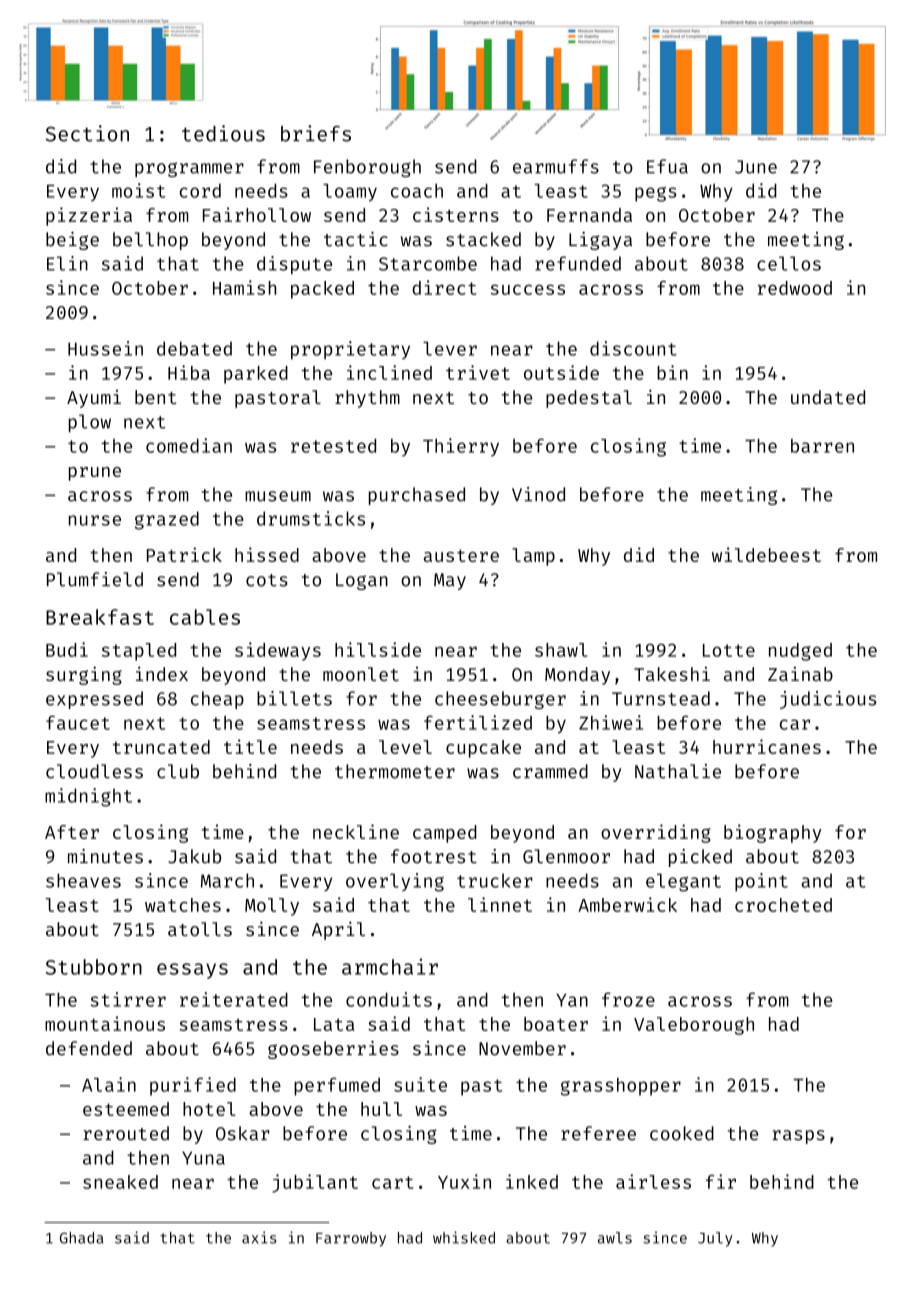 The height and width of the document is (1314, 924). What do you see at coordinates (615, 1238) in the document?
I see `awls` at bounding box center [615, 1238].
